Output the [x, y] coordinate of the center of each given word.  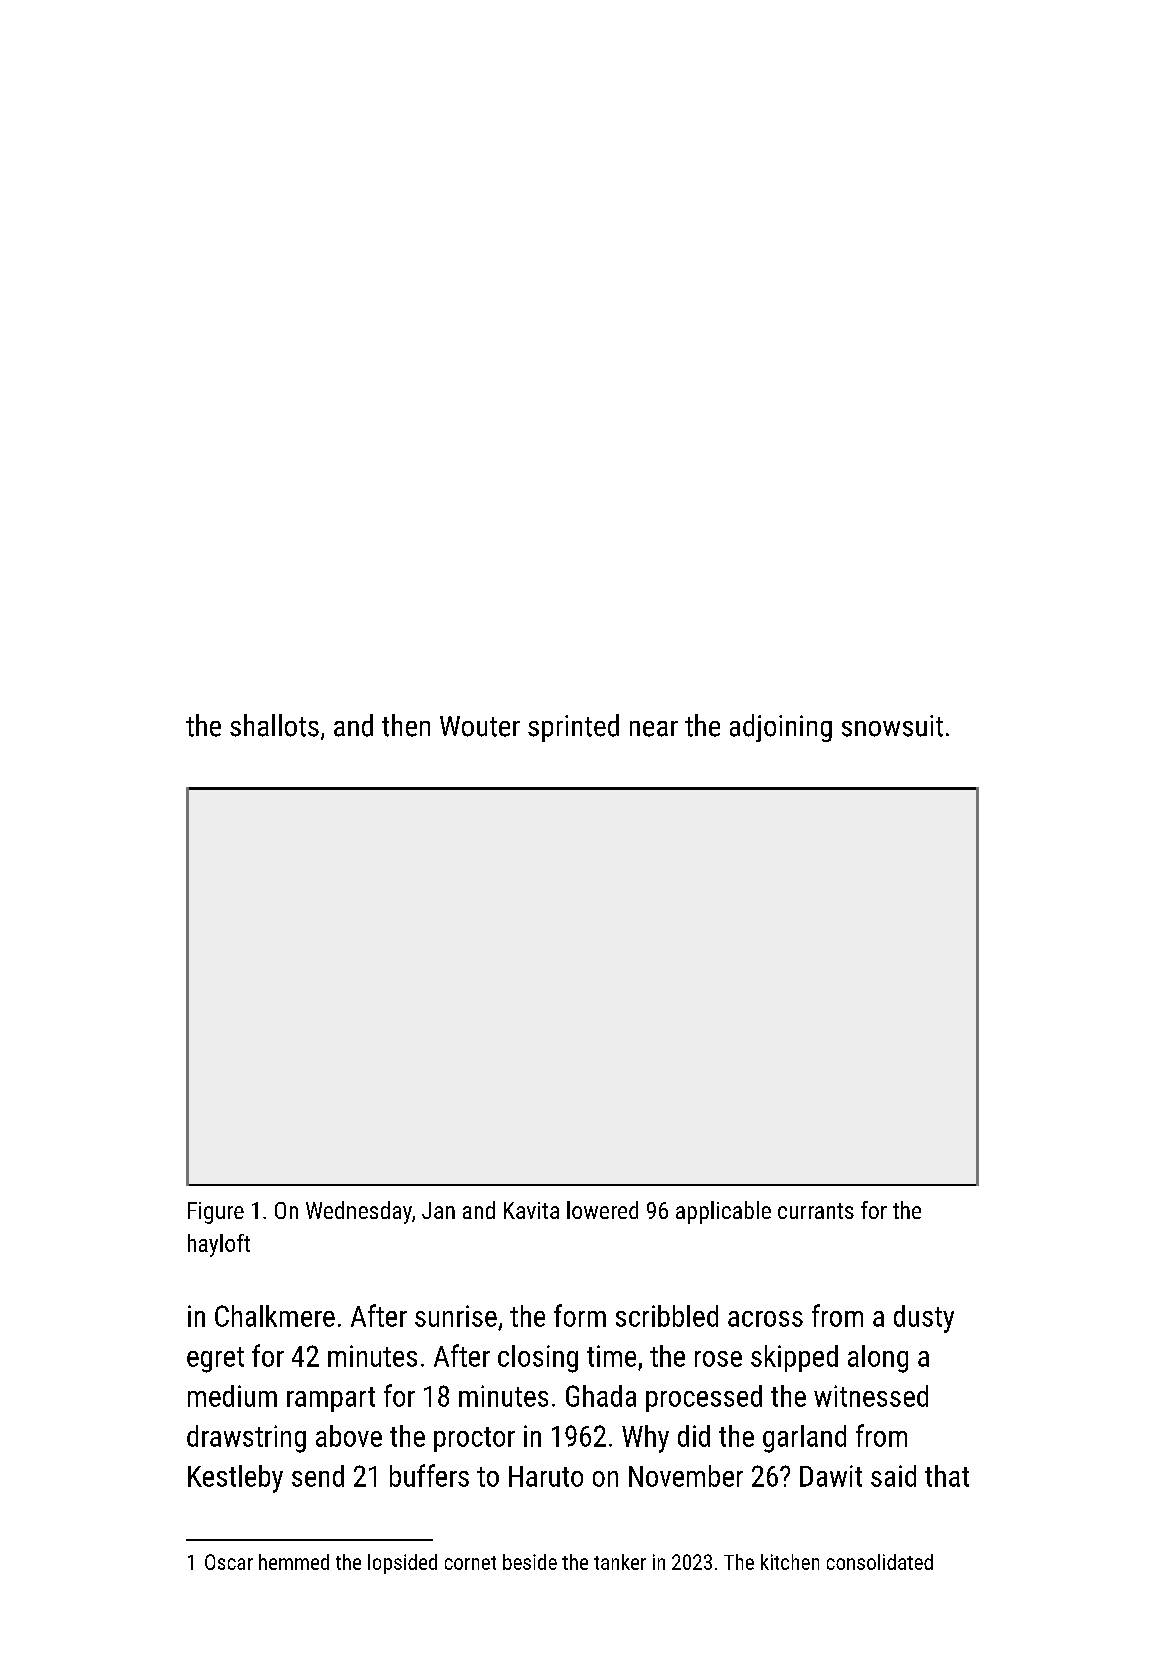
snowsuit [892, 726]
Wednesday [359, 1212]
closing [538, 1359]
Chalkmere [275, 1316]
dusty [924, 1319]
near [654, 729]
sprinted [573, 728]
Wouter [480, 726]
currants [816, 1211]
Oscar [229, 1562]
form [580, 1315]
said [893, 1476]
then [406, 725]
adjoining [781, 728]
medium [232, 1396]
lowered [602, 1210]
